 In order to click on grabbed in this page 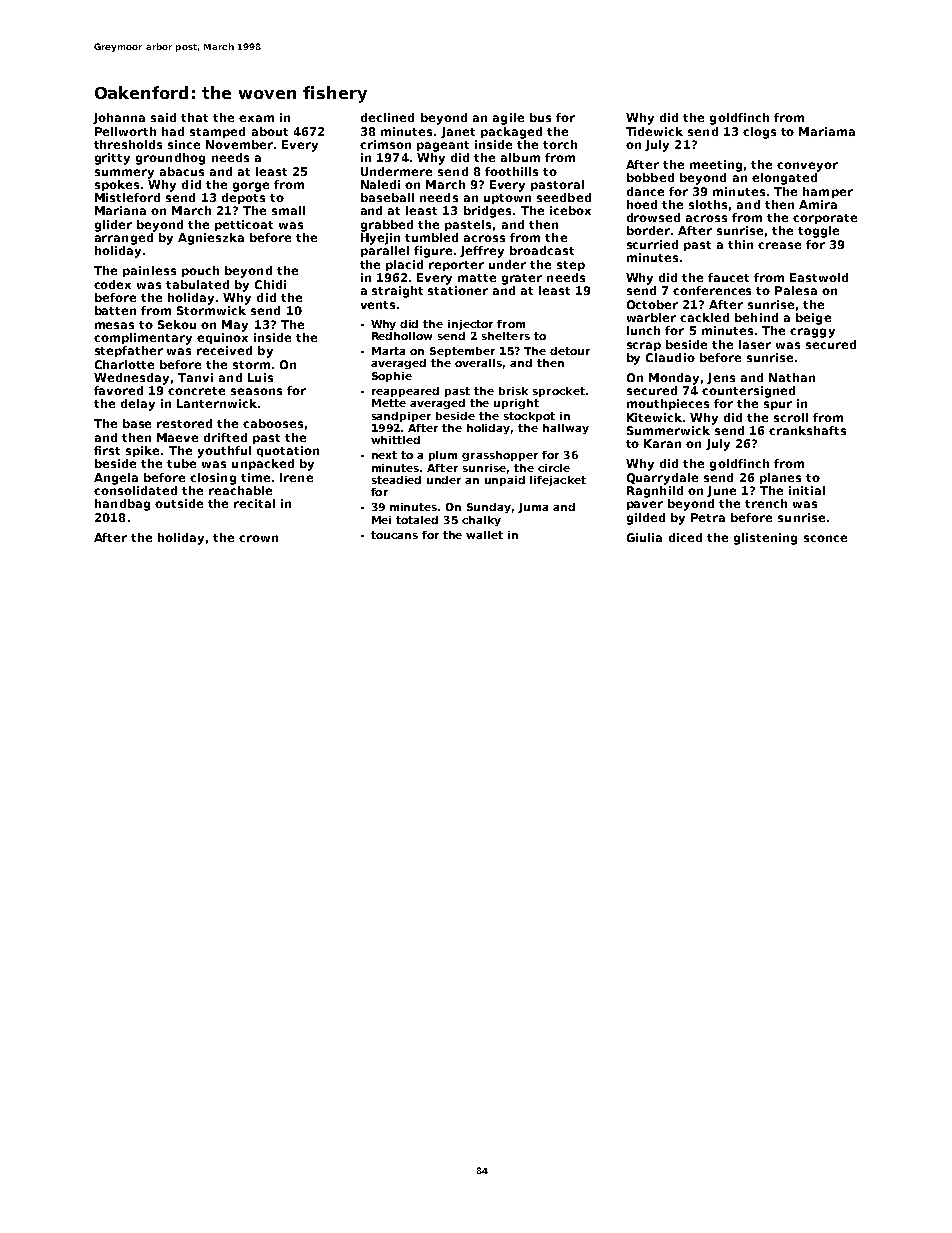, I will do `click(387, 226)`.
